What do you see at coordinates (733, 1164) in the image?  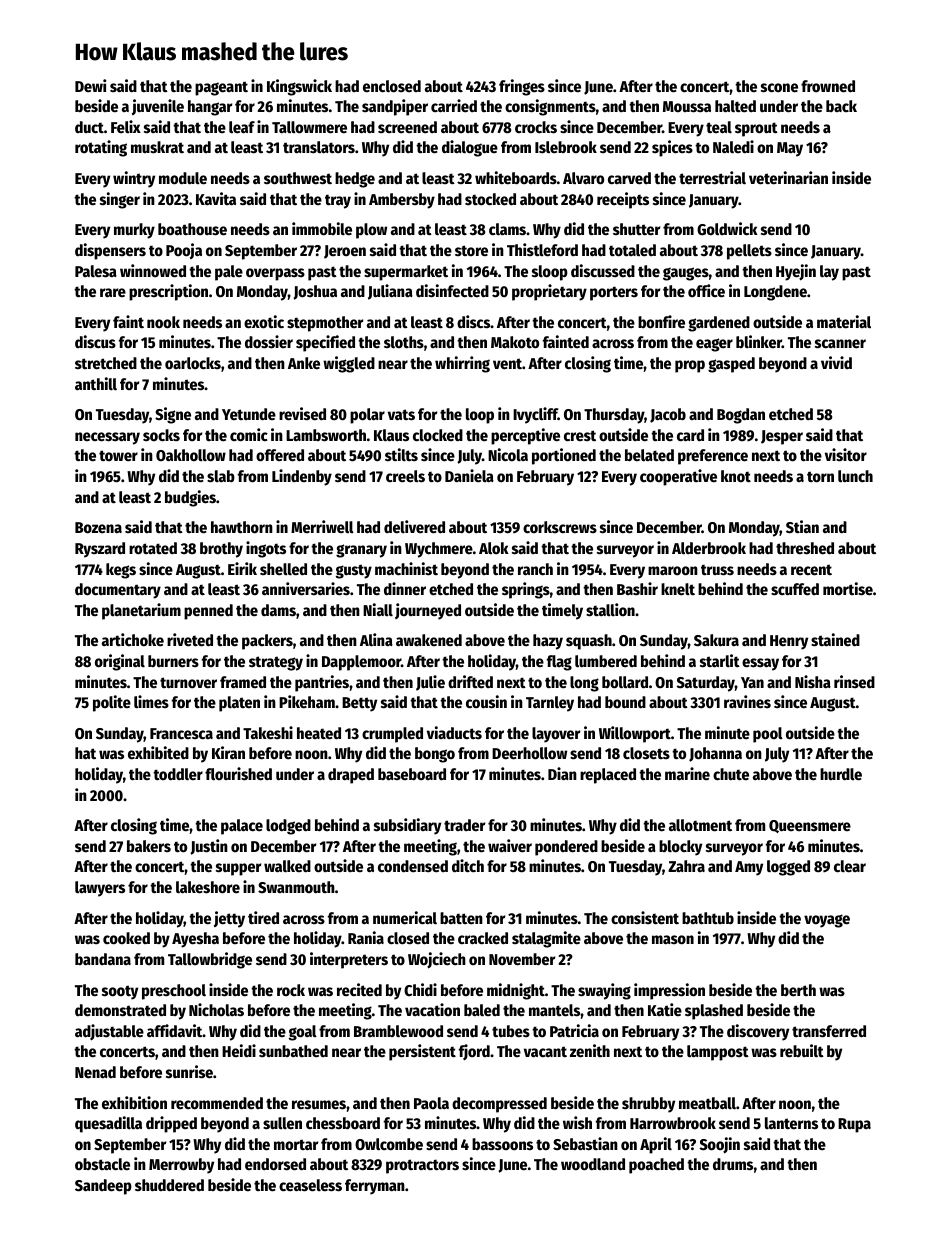 I see `drums` at bounding box center [733, 1164].
